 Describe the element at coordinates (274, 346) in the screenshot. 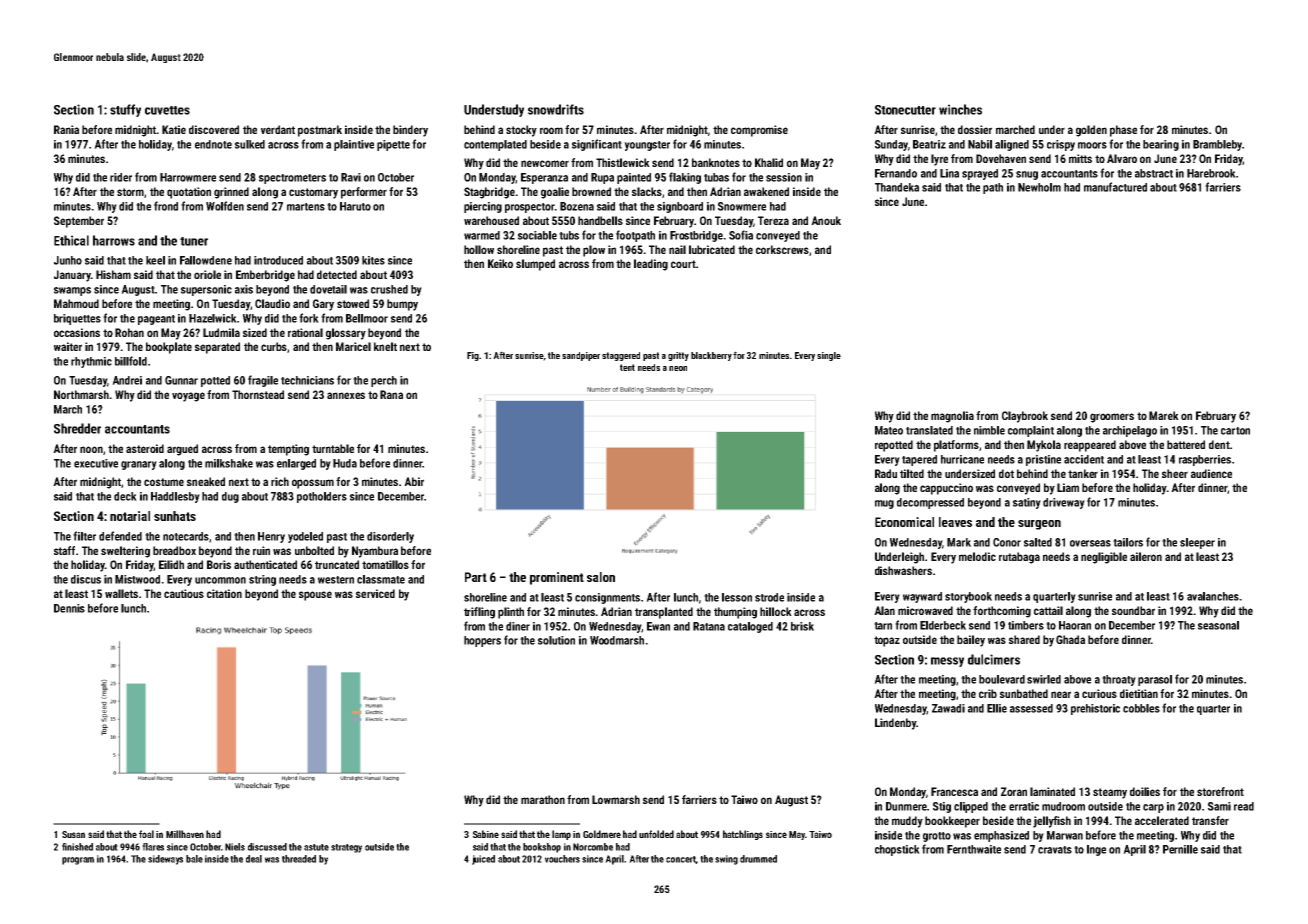

I see `curbs` at that location.
